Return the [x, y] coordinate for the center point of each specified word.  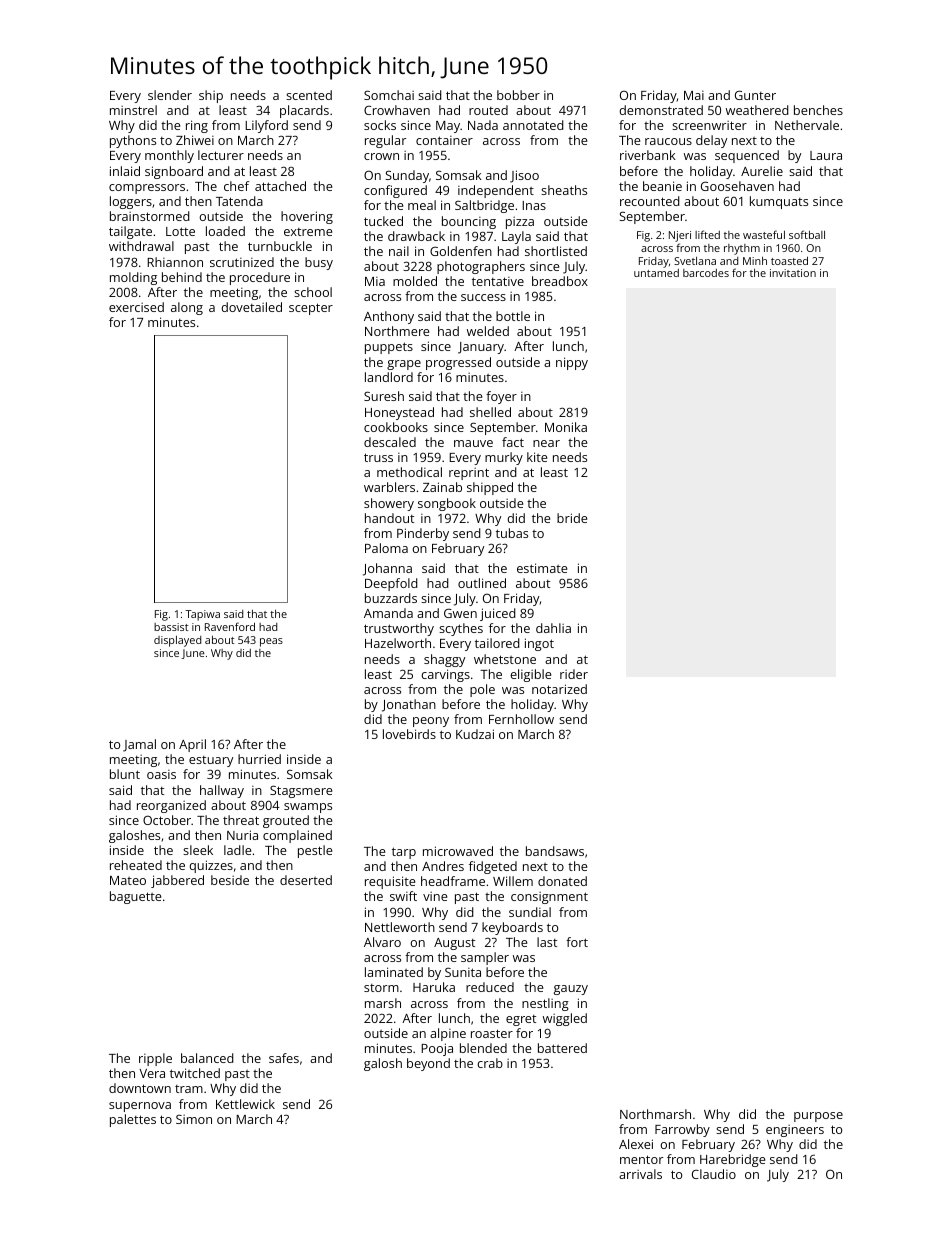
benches [818, 110]
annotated [533, 125]
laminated [394, 972]
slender [170, 95]
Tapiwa [202, 615]
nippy [572, 363]
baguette [135, 897]
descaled [390, 442]
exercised [136, 307]
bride [572, 518]
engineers [795, 1131]
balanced [207, 1058]
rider [574, 674]
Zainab [442, 487]
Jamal [139, 745]
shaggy [444, 660]
